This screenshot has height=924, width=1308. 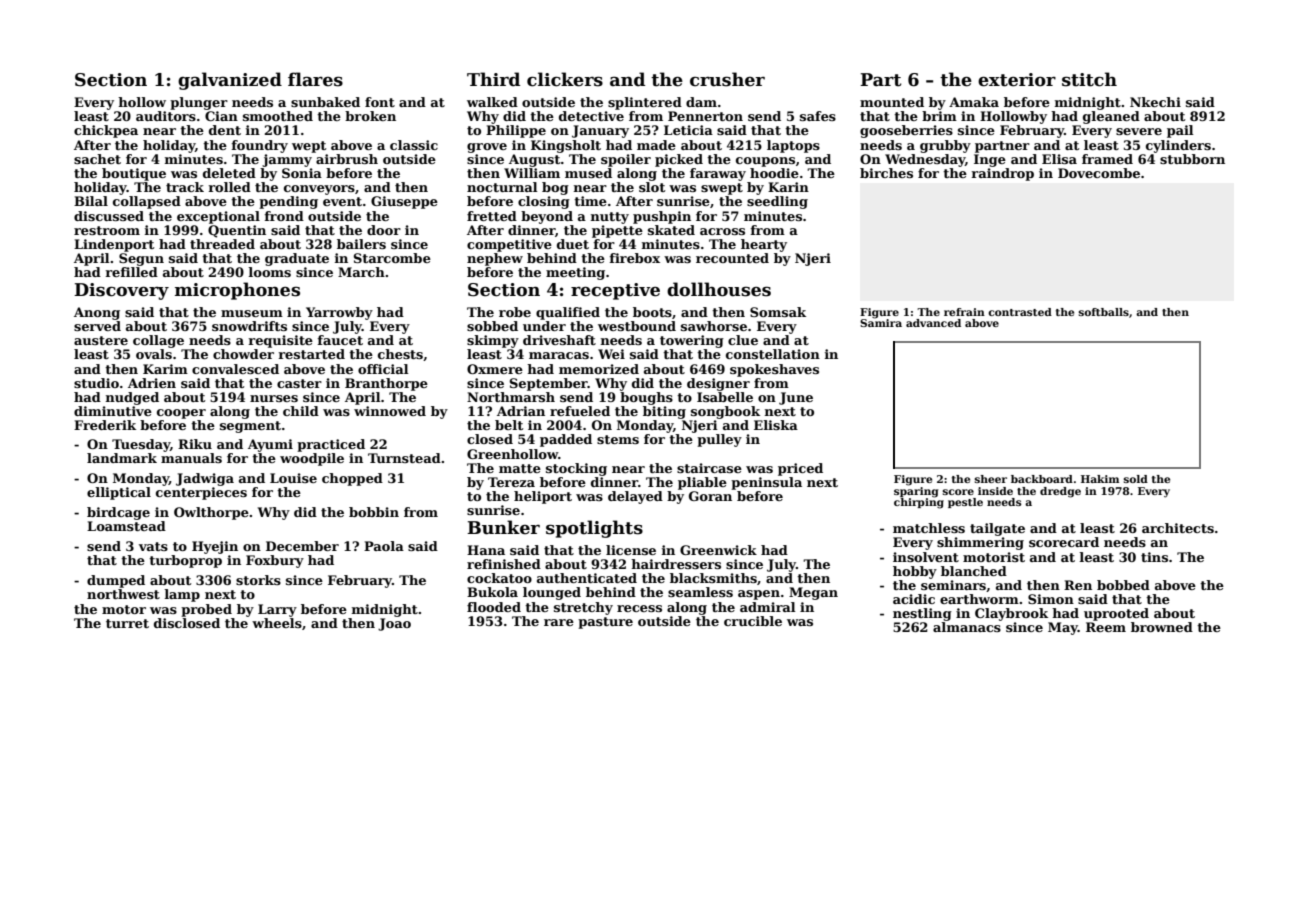 I want to click on matchless, so click(x=929, y=528).
